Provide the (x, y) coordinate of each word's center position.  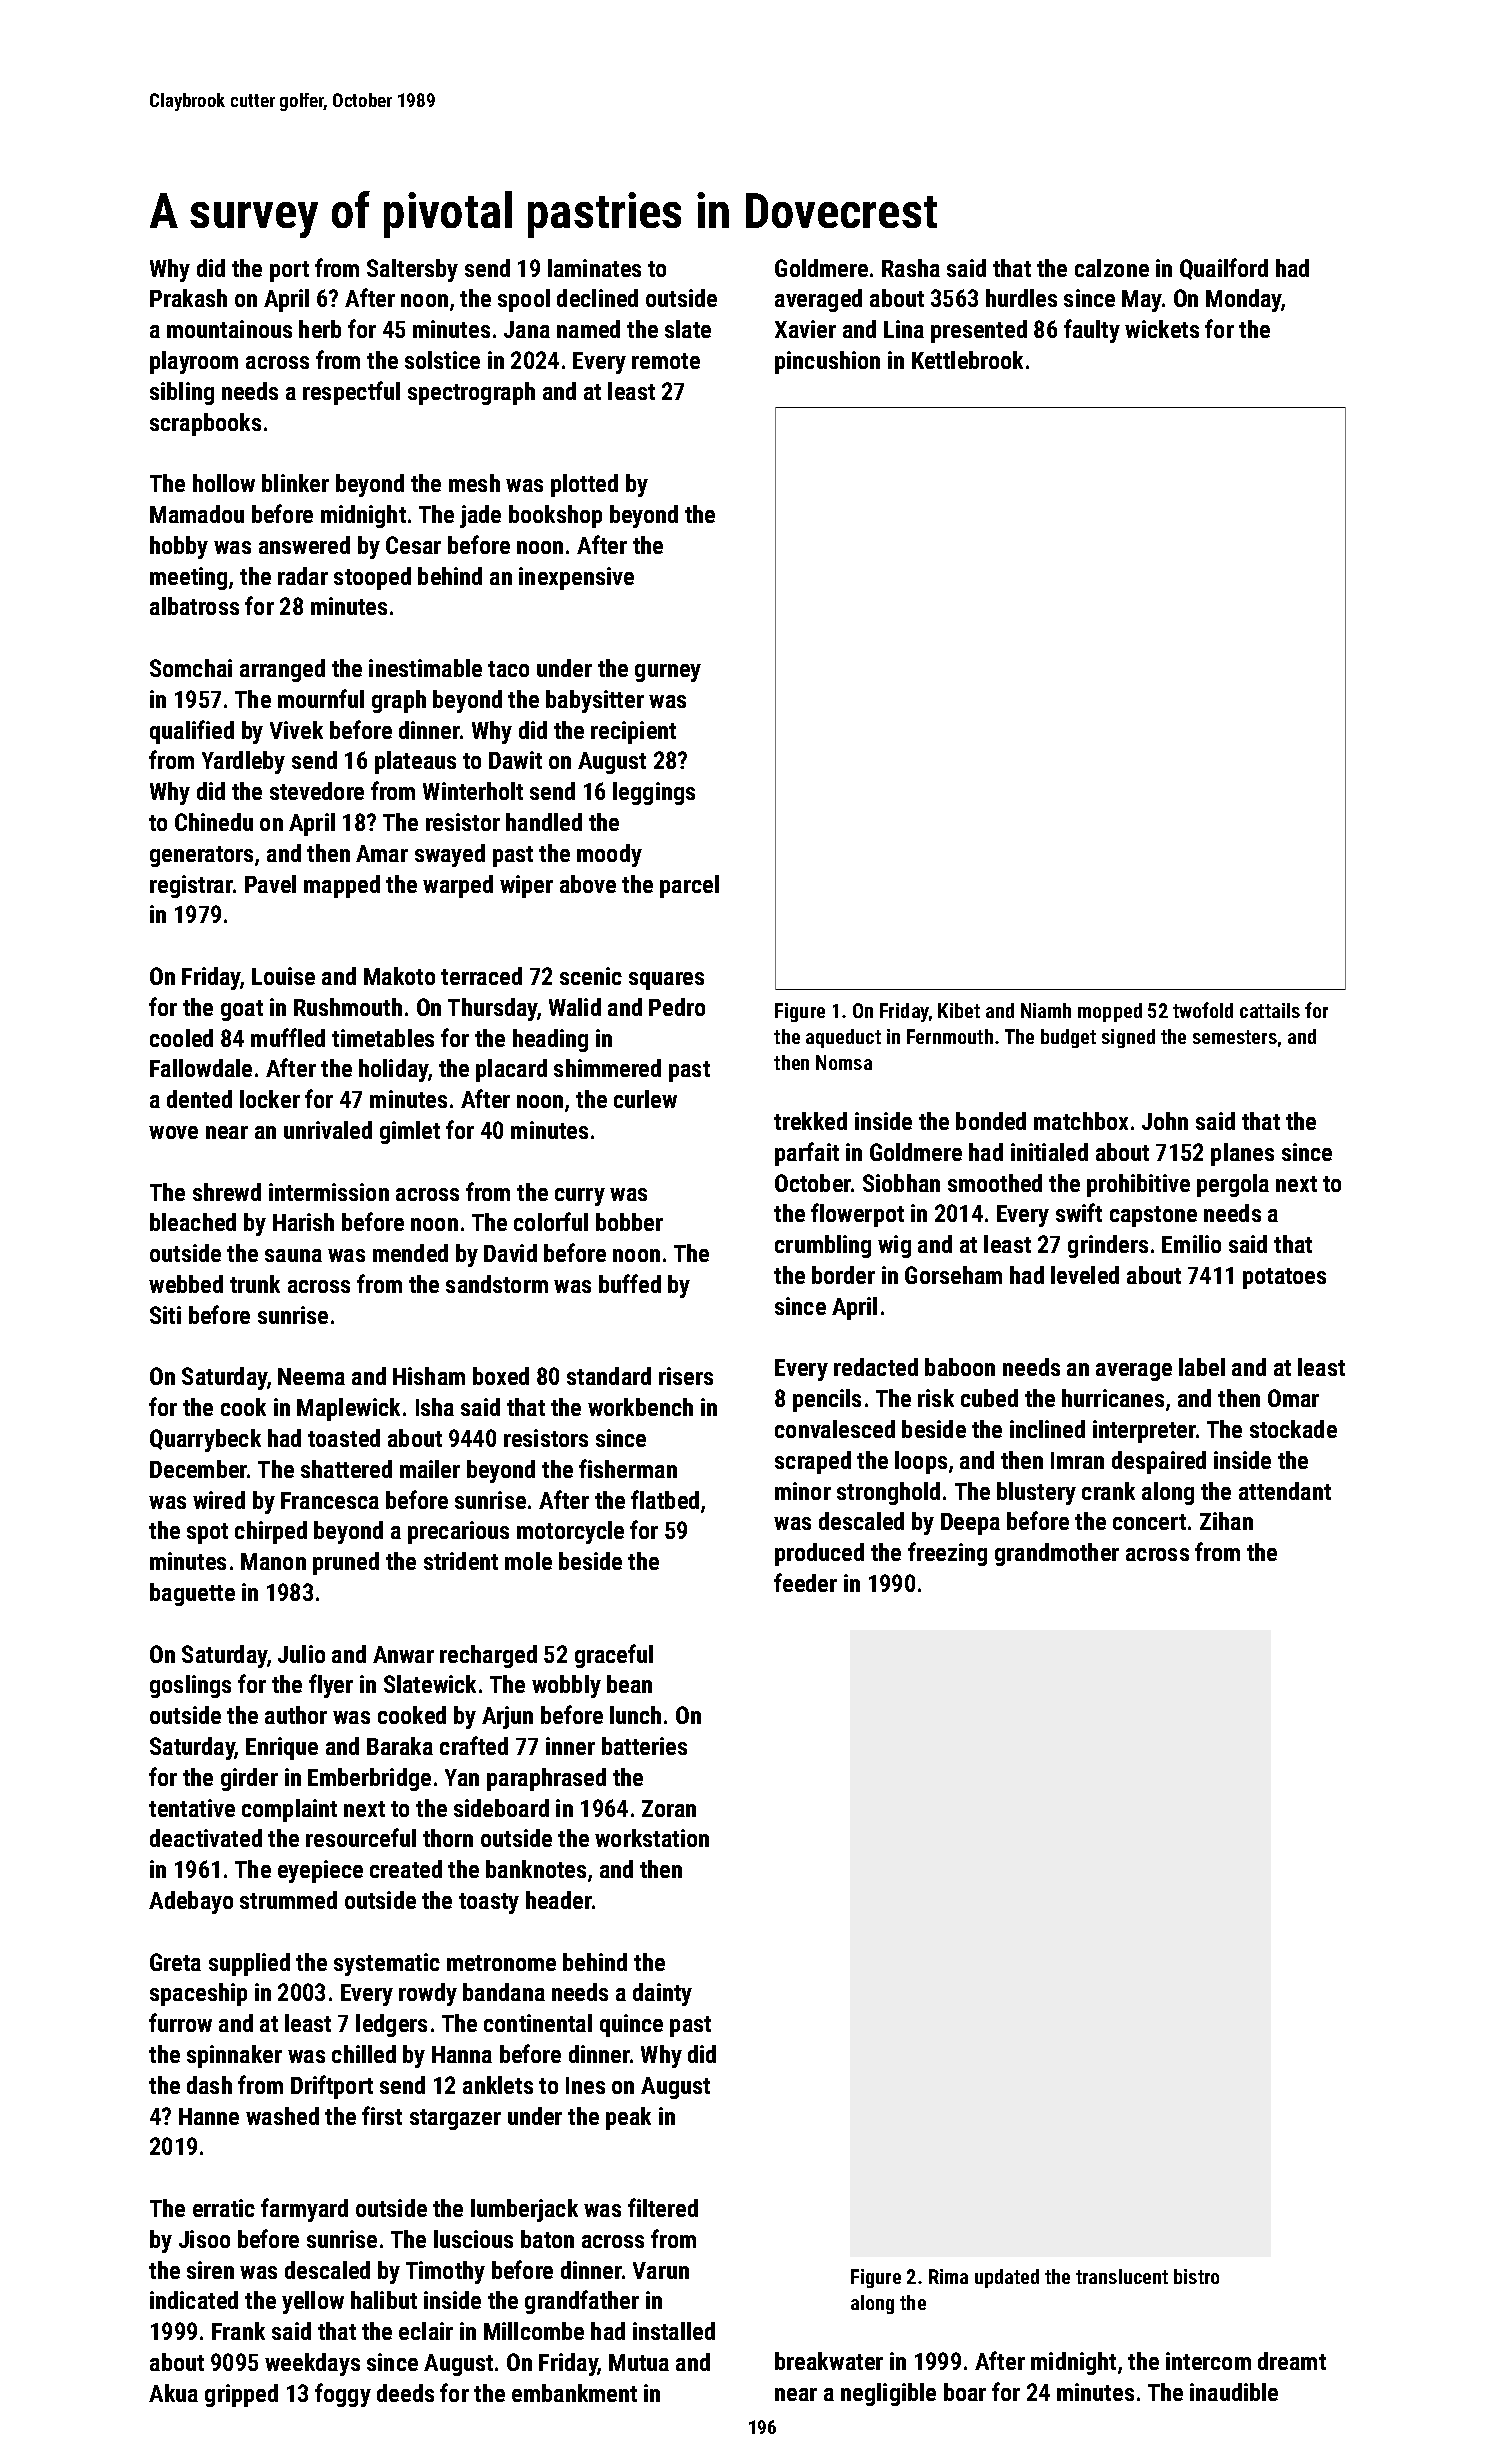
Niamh (1046, 1010)
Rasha (911, 268)
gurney (668, 673)
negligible (888, 2394)
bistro (1196, 2276)
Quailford (1224, 269)
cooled (181, 1038)
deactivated (206, 1838)
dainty (662, 1994)
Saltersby (412, 270)
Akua (173, 2393)
